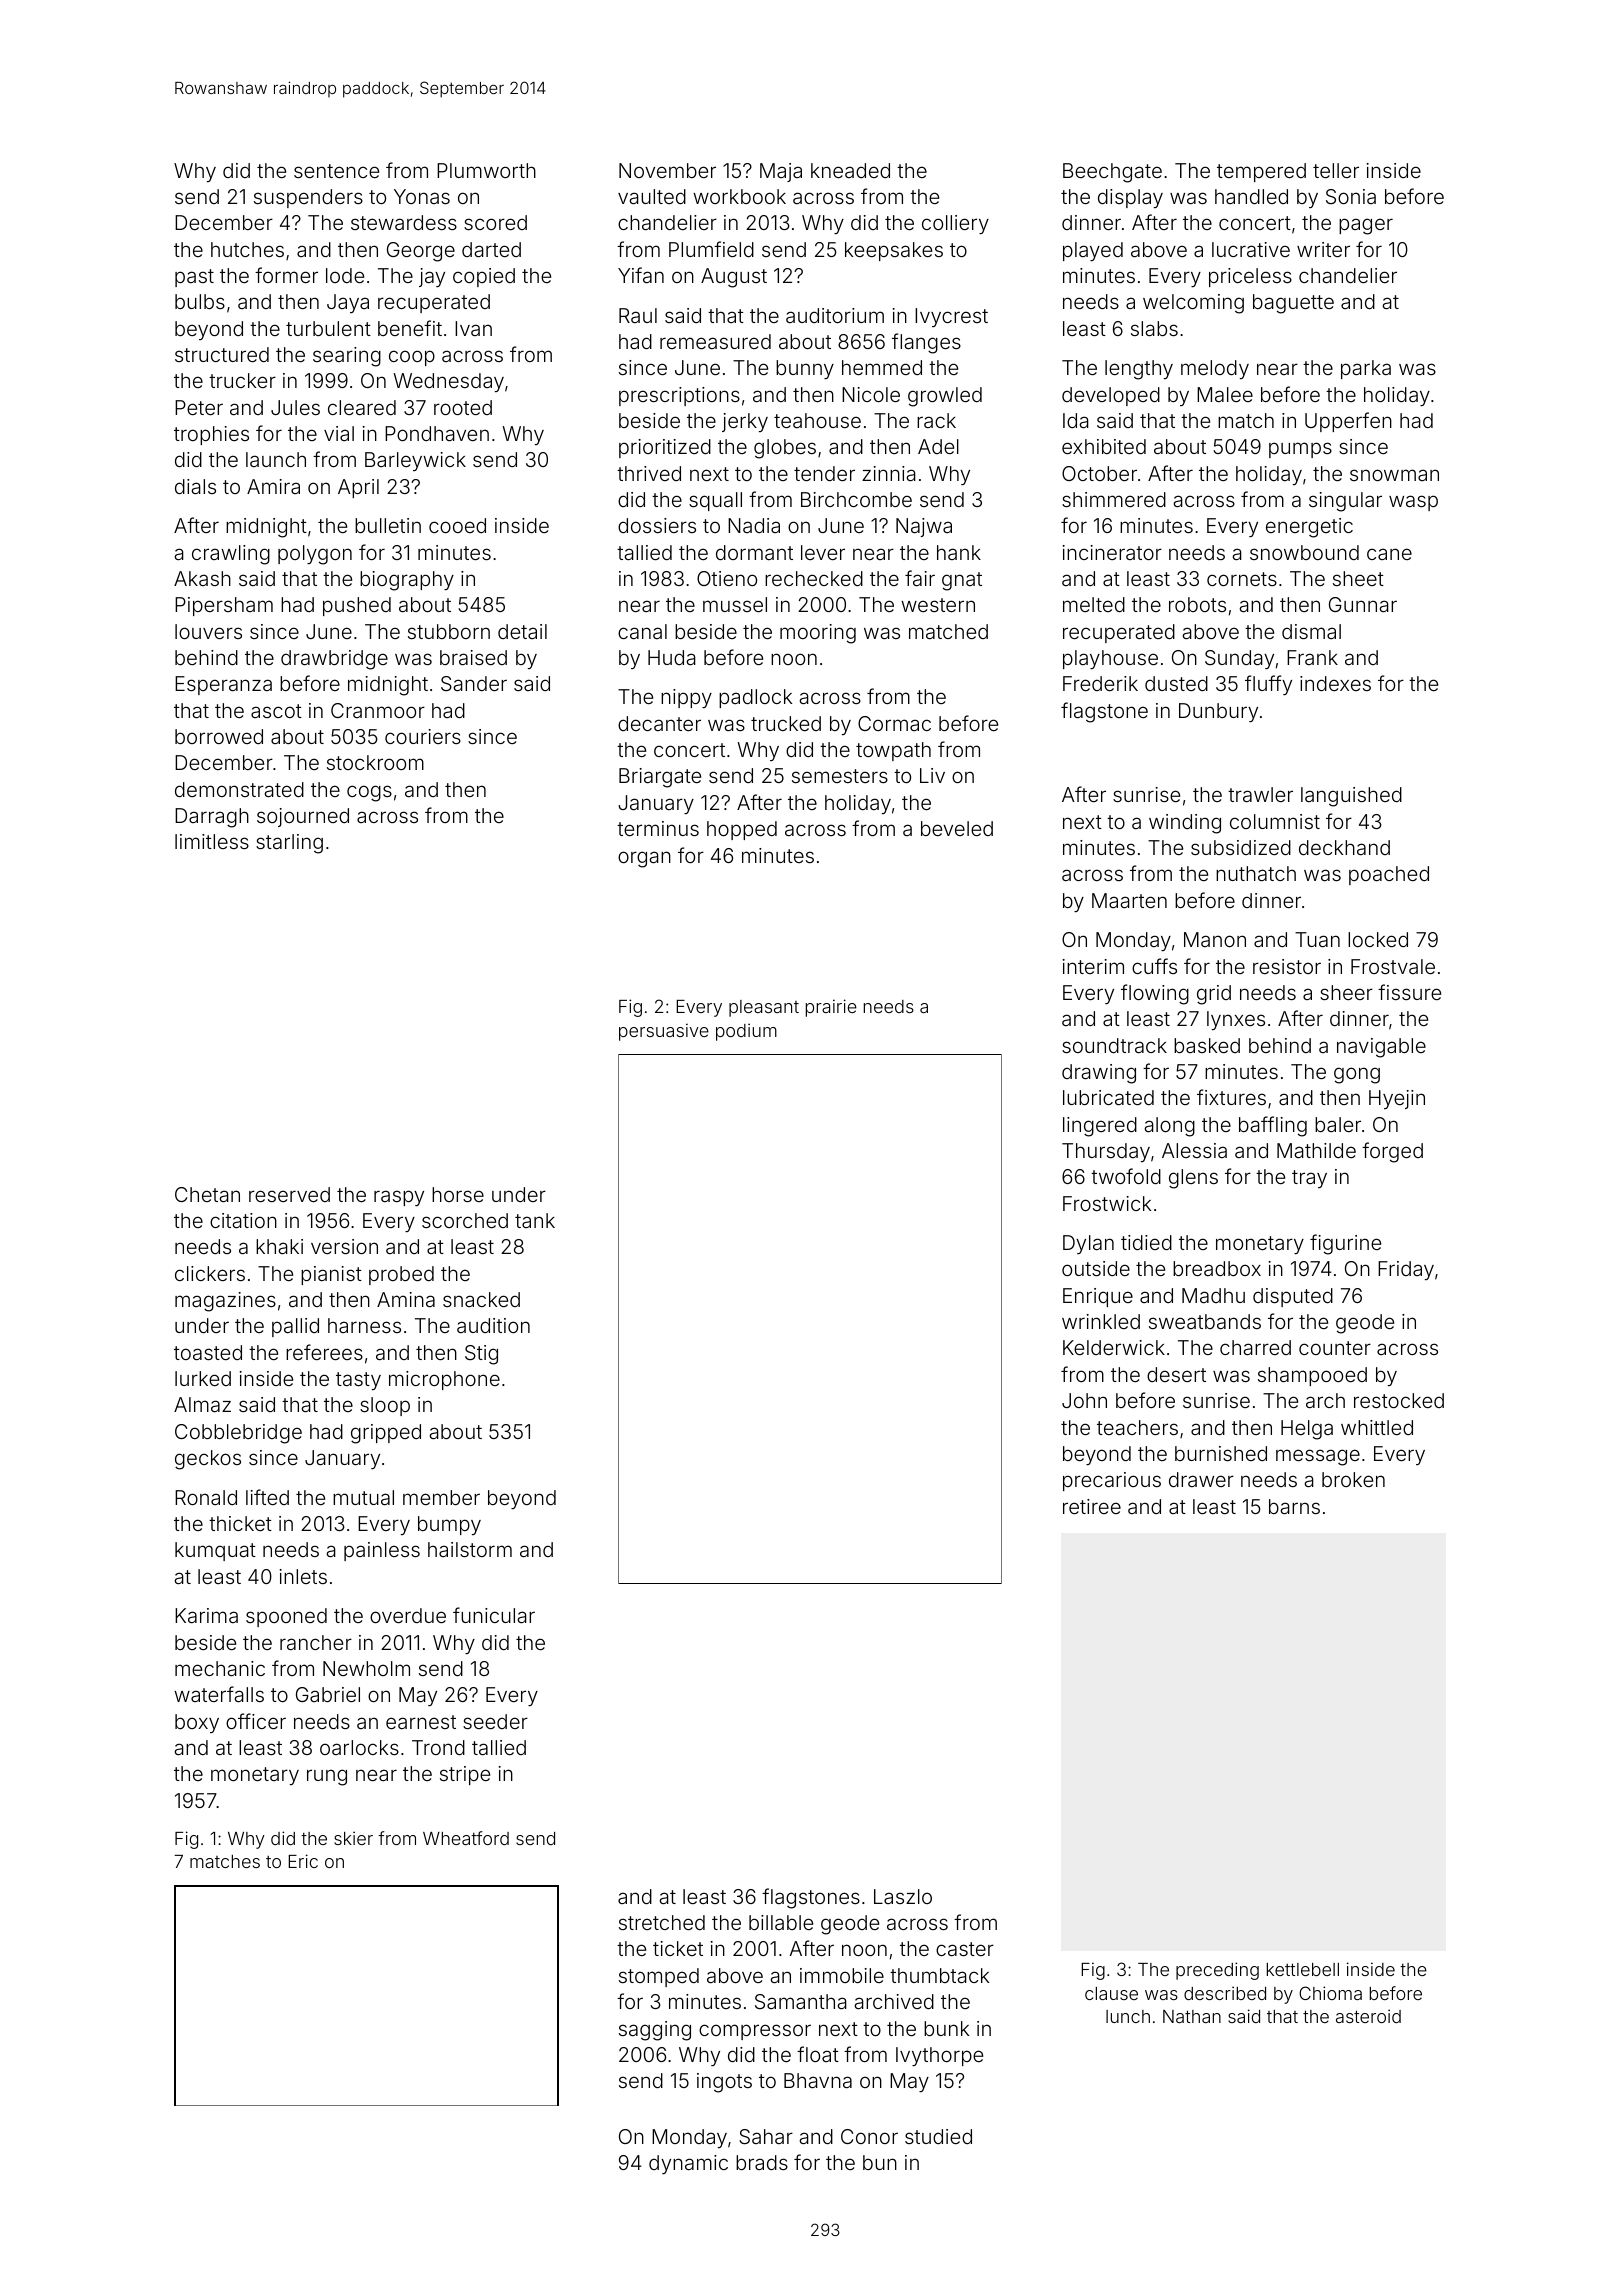  What do you see at coordinates (655, 2031) in the document?
I see `sagging` at bounding box center [655, 2031].
